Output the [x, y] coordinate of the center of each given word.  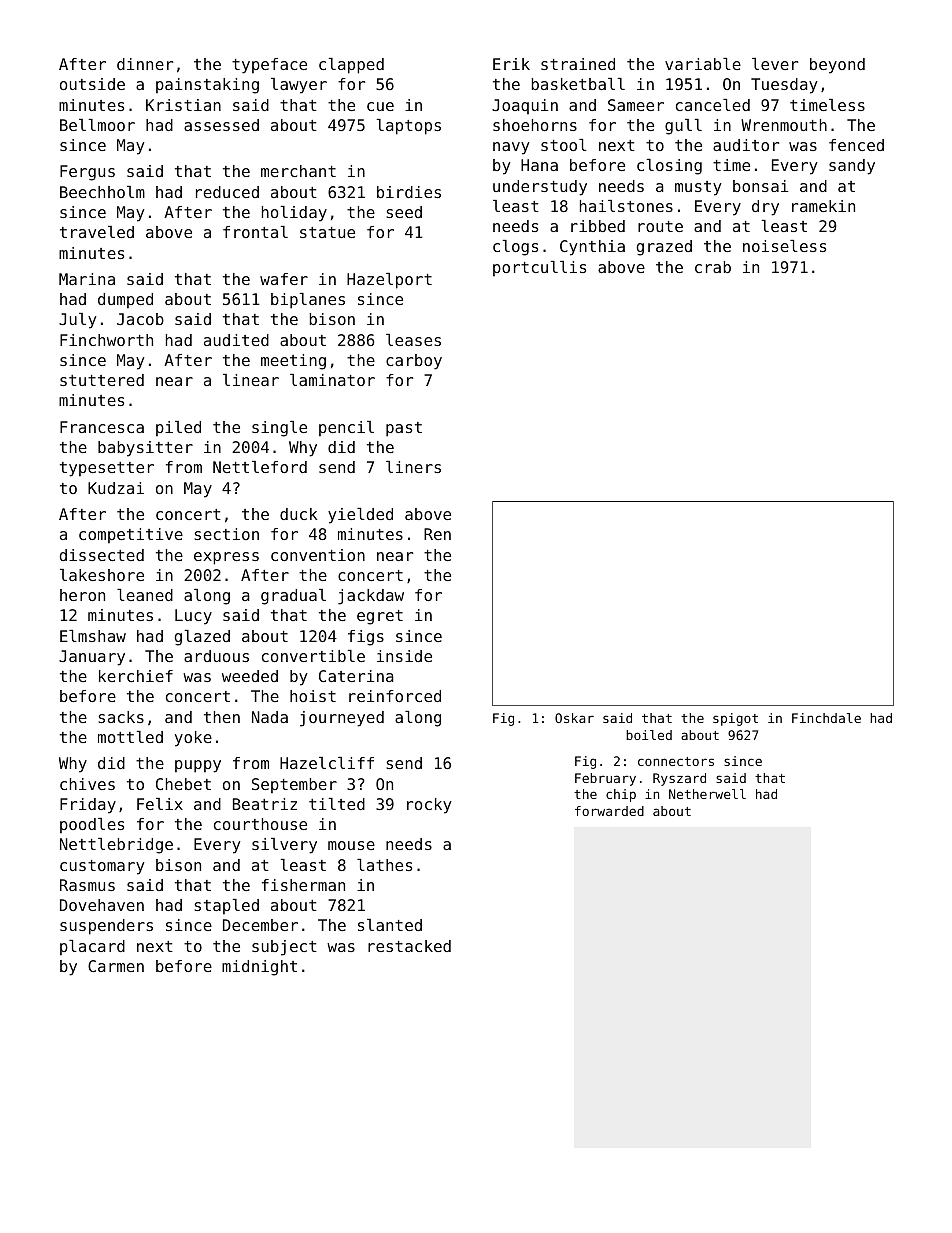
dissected [101, 555]
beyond [837, 66]
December [260, 925]
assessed [221, 125]
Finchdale [826, 718]
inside [404, 656]
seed [404, 212]
